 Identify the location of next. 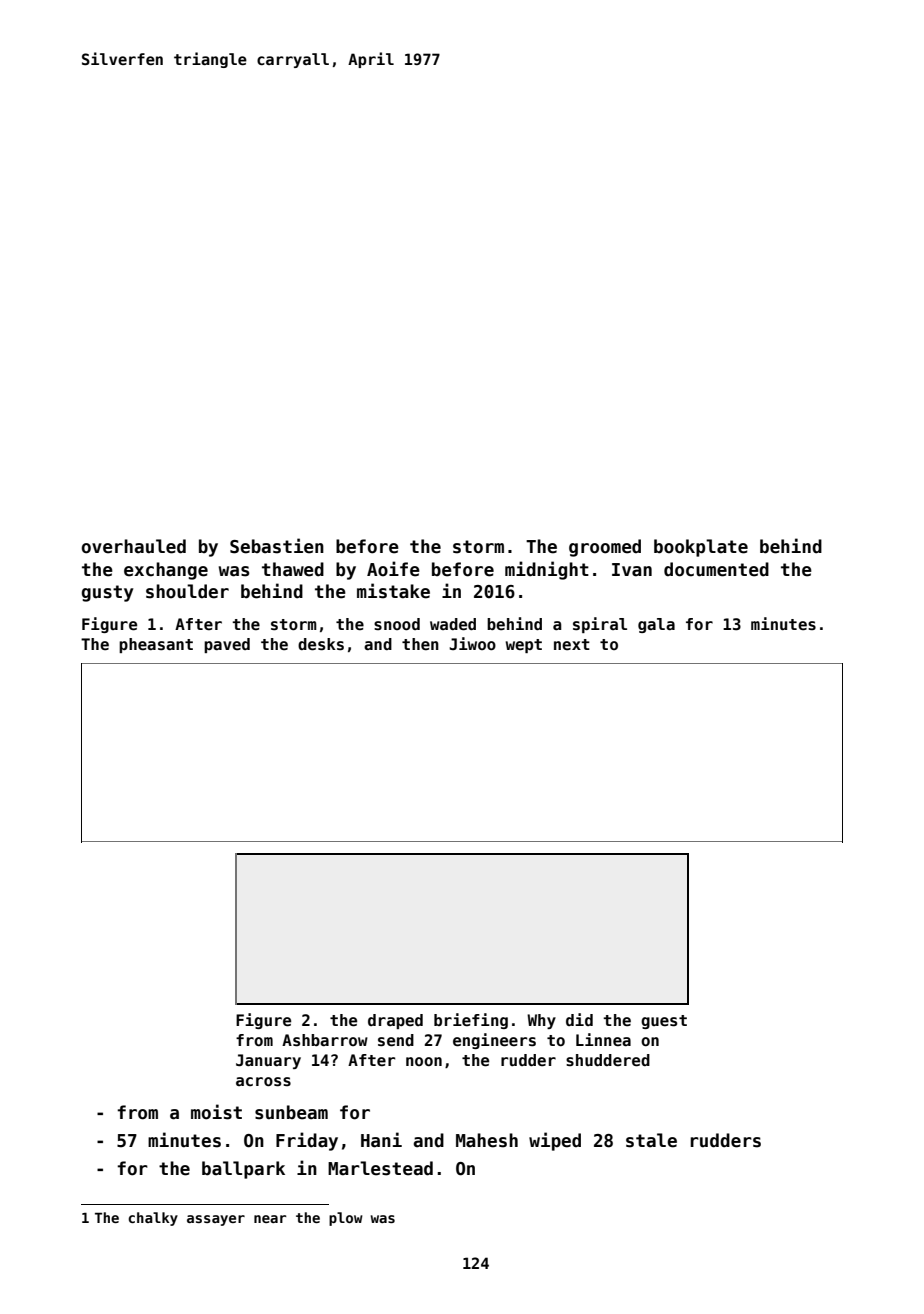
(572, 645).
